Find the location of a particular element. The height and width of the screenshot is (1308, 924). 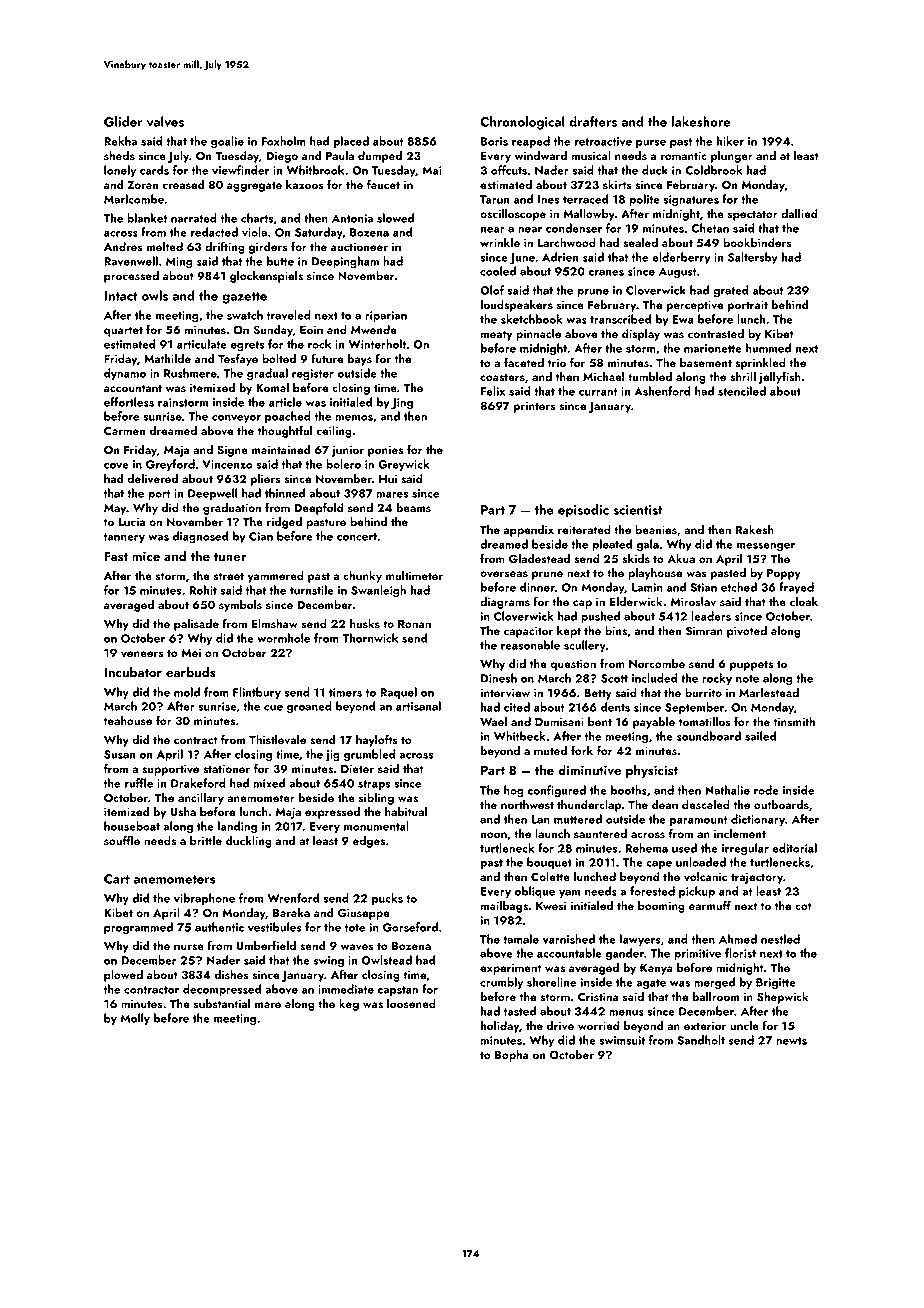

Molly is located at coordinates (135, 1019).
